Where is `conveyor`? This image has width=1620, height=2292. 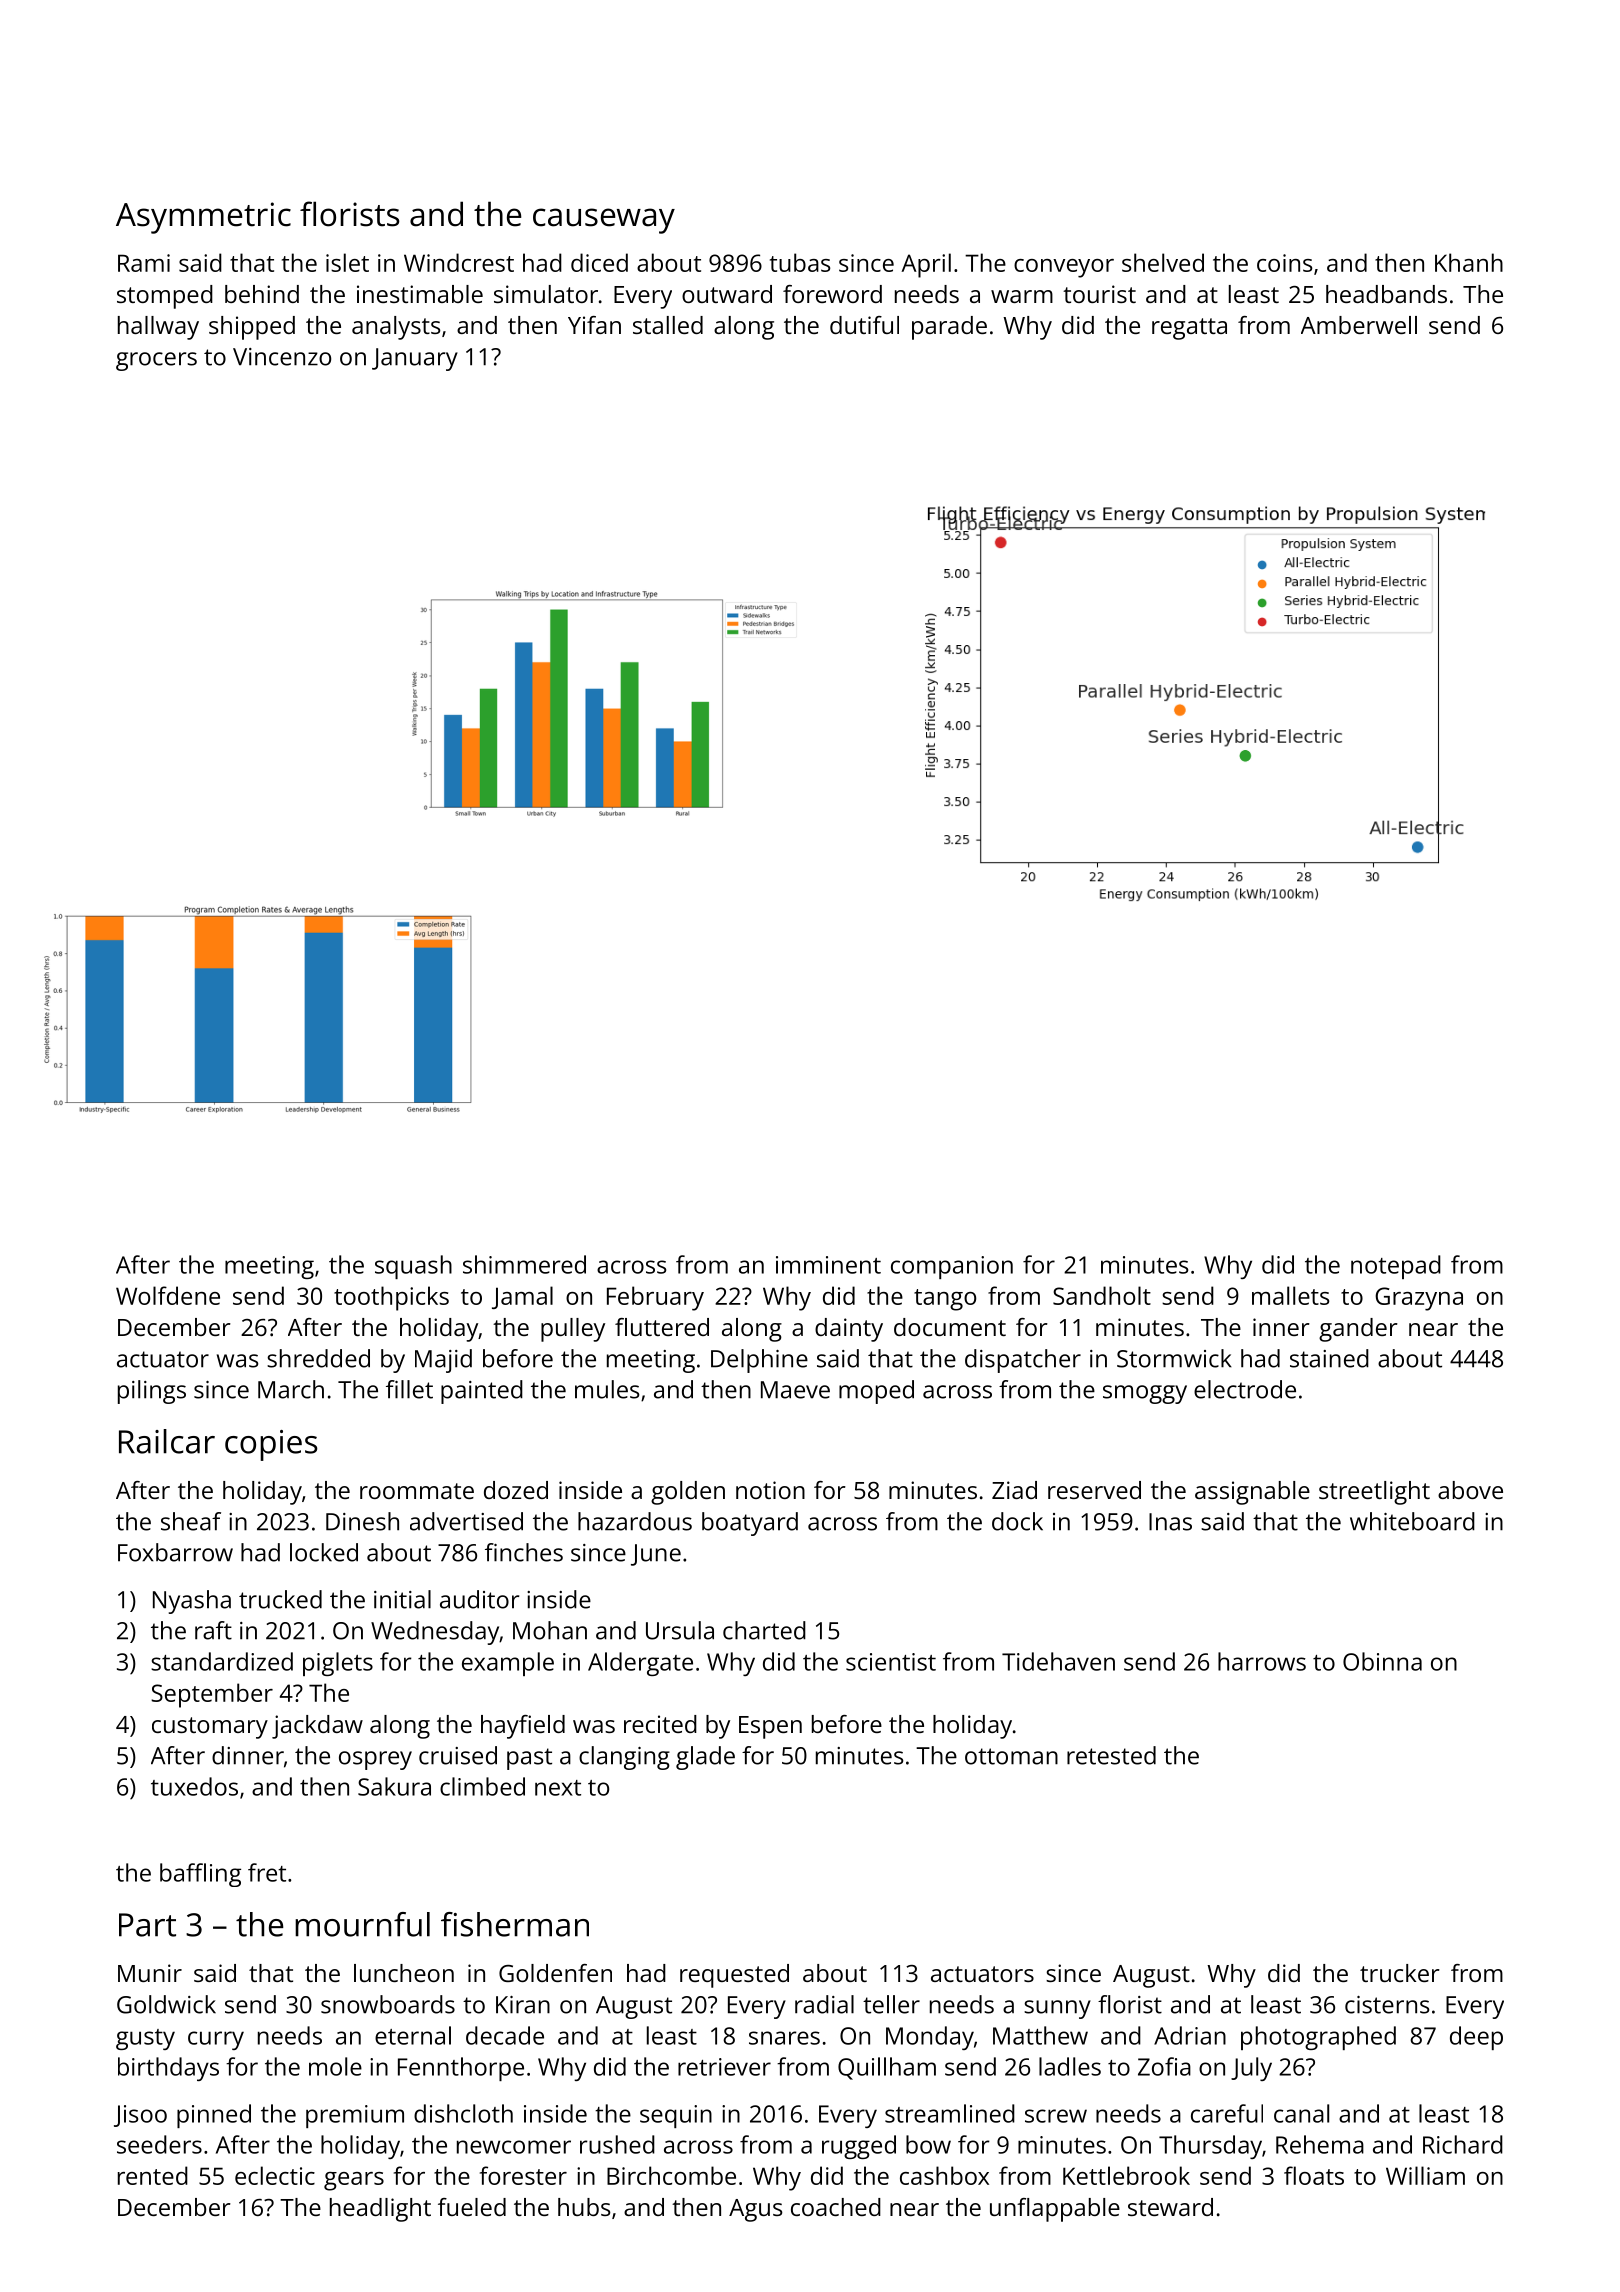 conveyor is located at coordinates (1064, 268).
